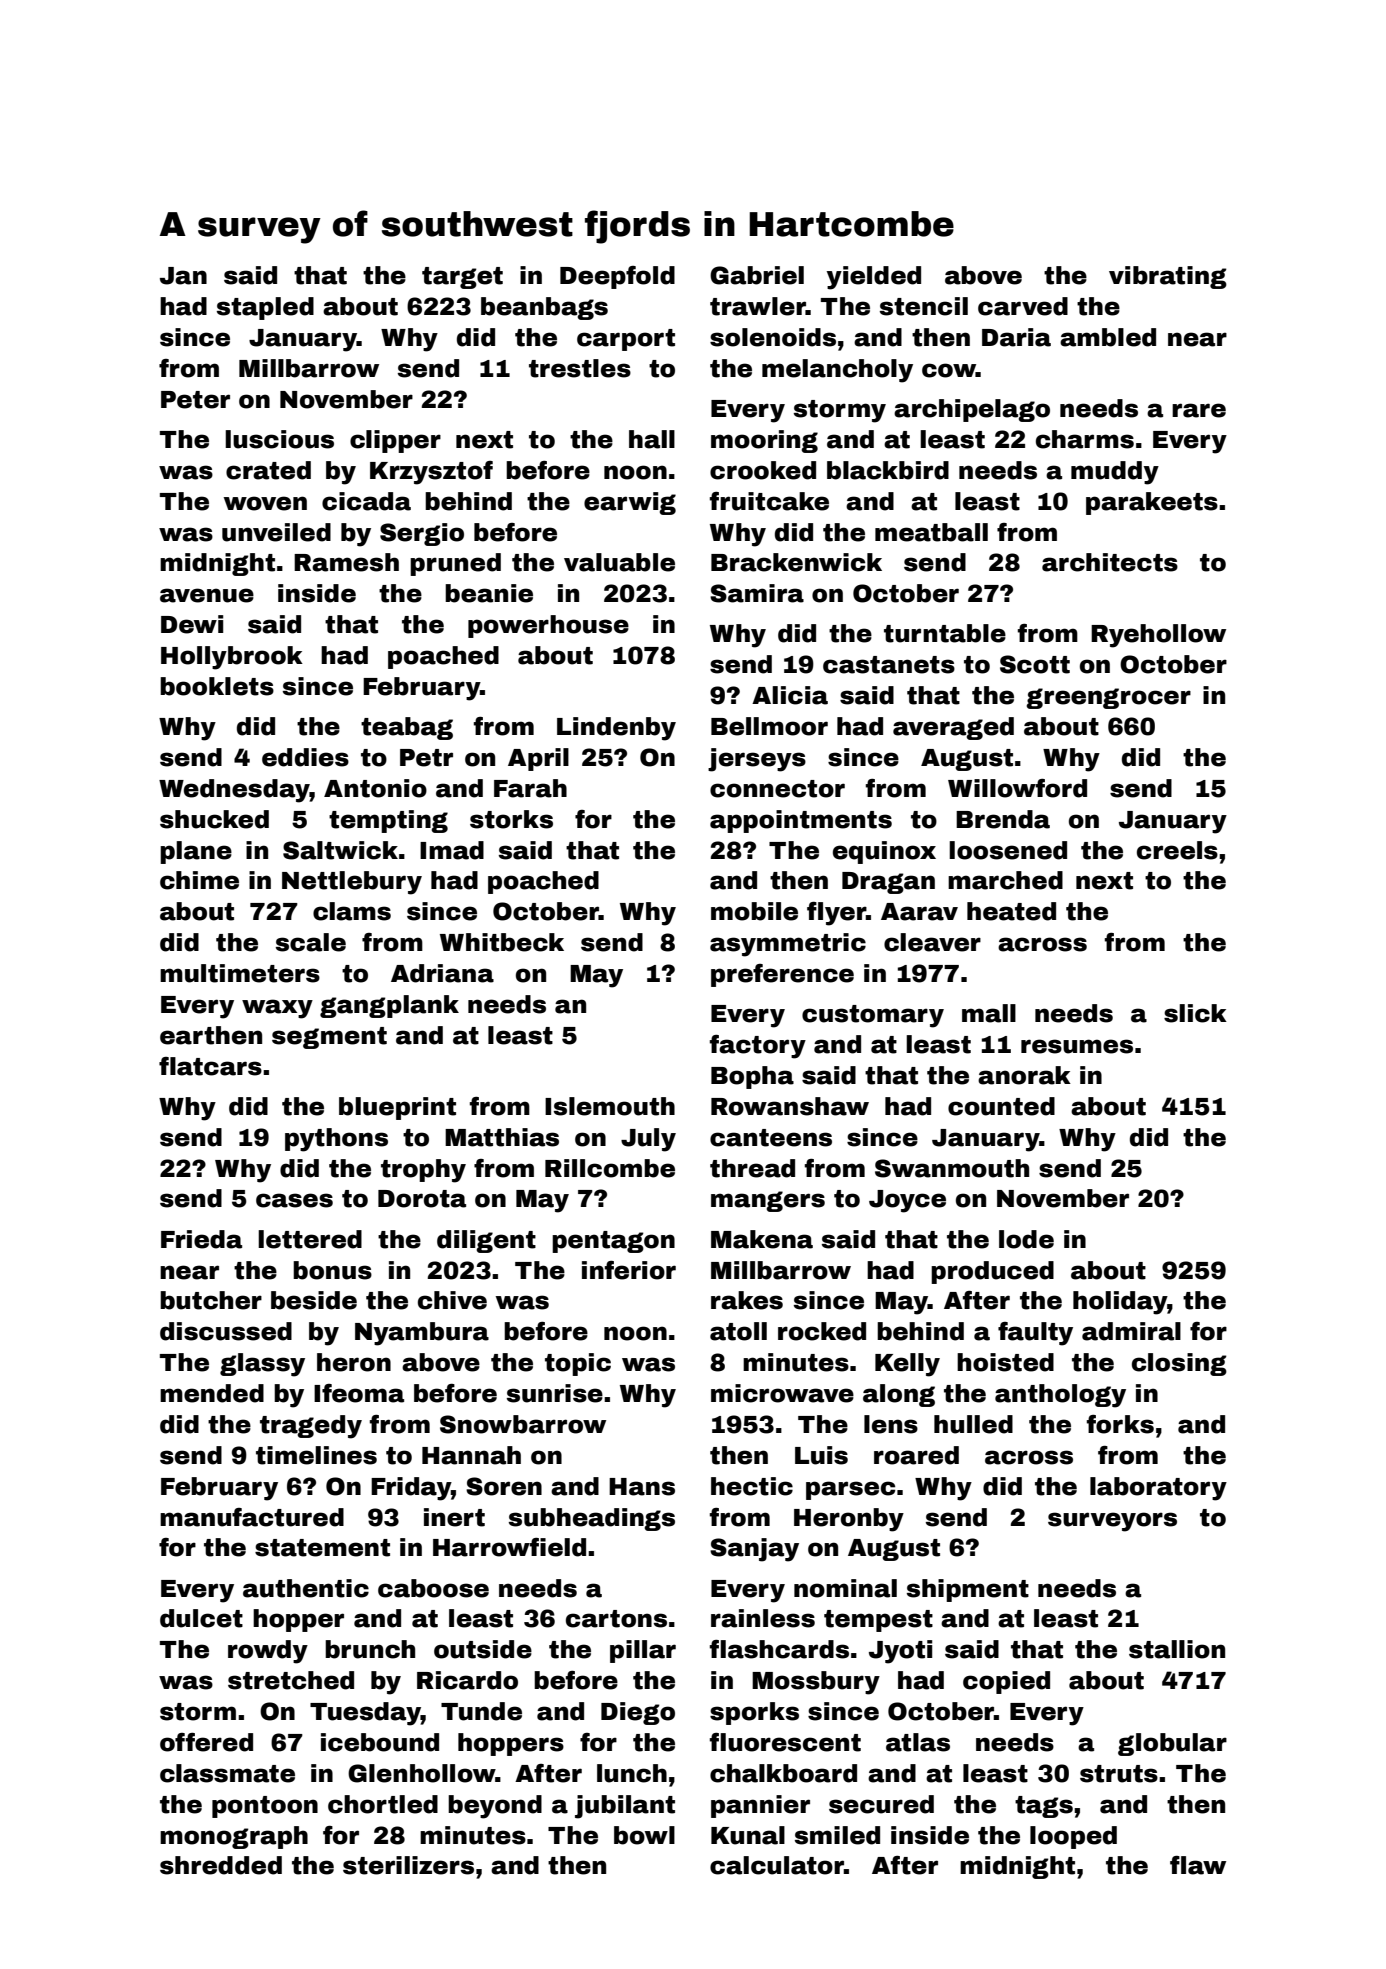 The width and height of the document is (1386, 1969). I want to click on avenue, so click(207, 595).
